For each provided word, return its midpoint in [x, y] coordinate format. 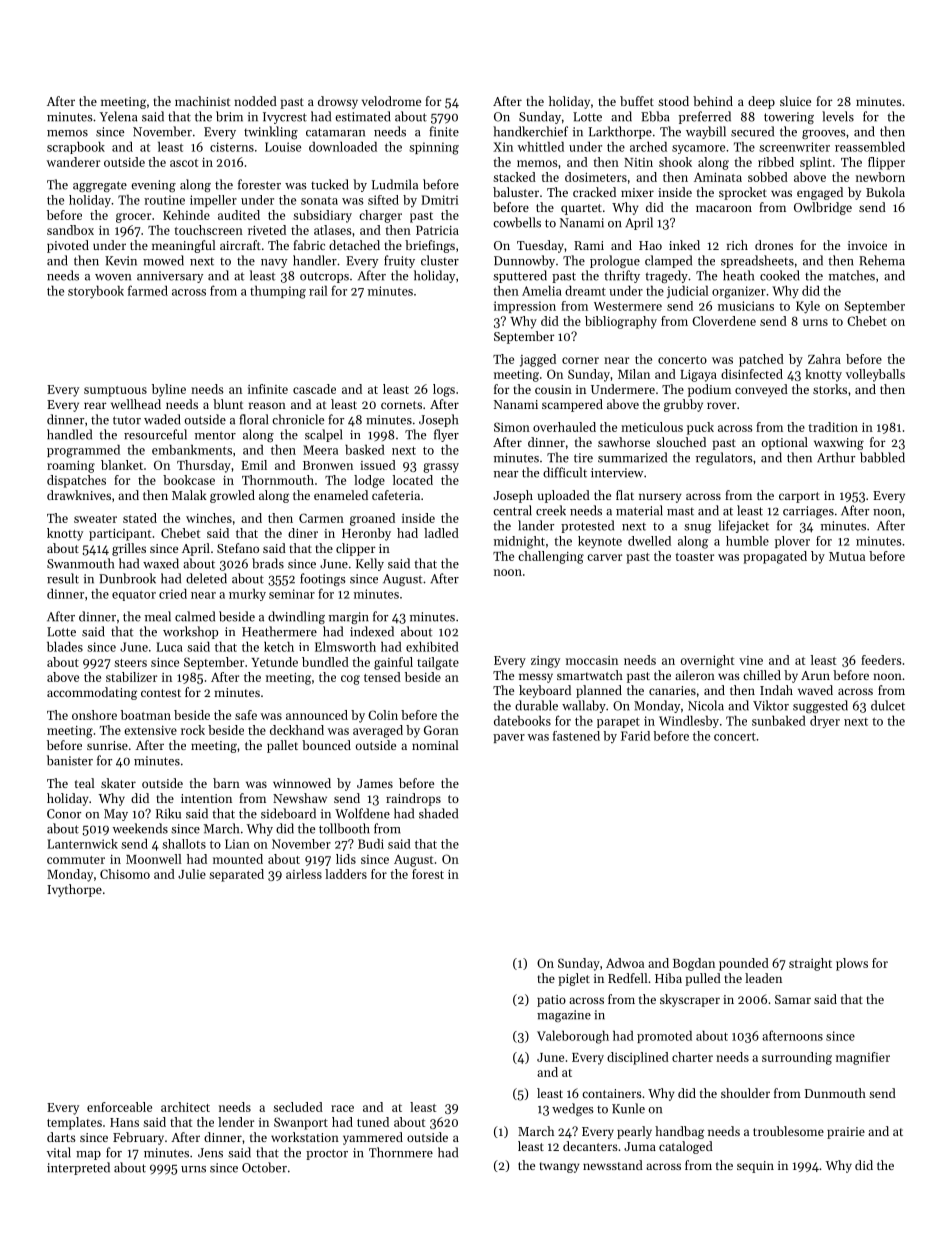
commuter [76, 860]
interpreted [78, 1168]
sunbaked [779, 720]
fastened [576, 736]
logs [444, 390]
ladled [441, 533]
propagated [775, 557]
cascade [314, 389]
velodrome [391, 101]
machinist [203, 101]
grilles [129, 549]
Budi [371, 844]
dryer [825, 722]
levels [838, 116]
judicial [687, 292]
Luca [169, 647]
